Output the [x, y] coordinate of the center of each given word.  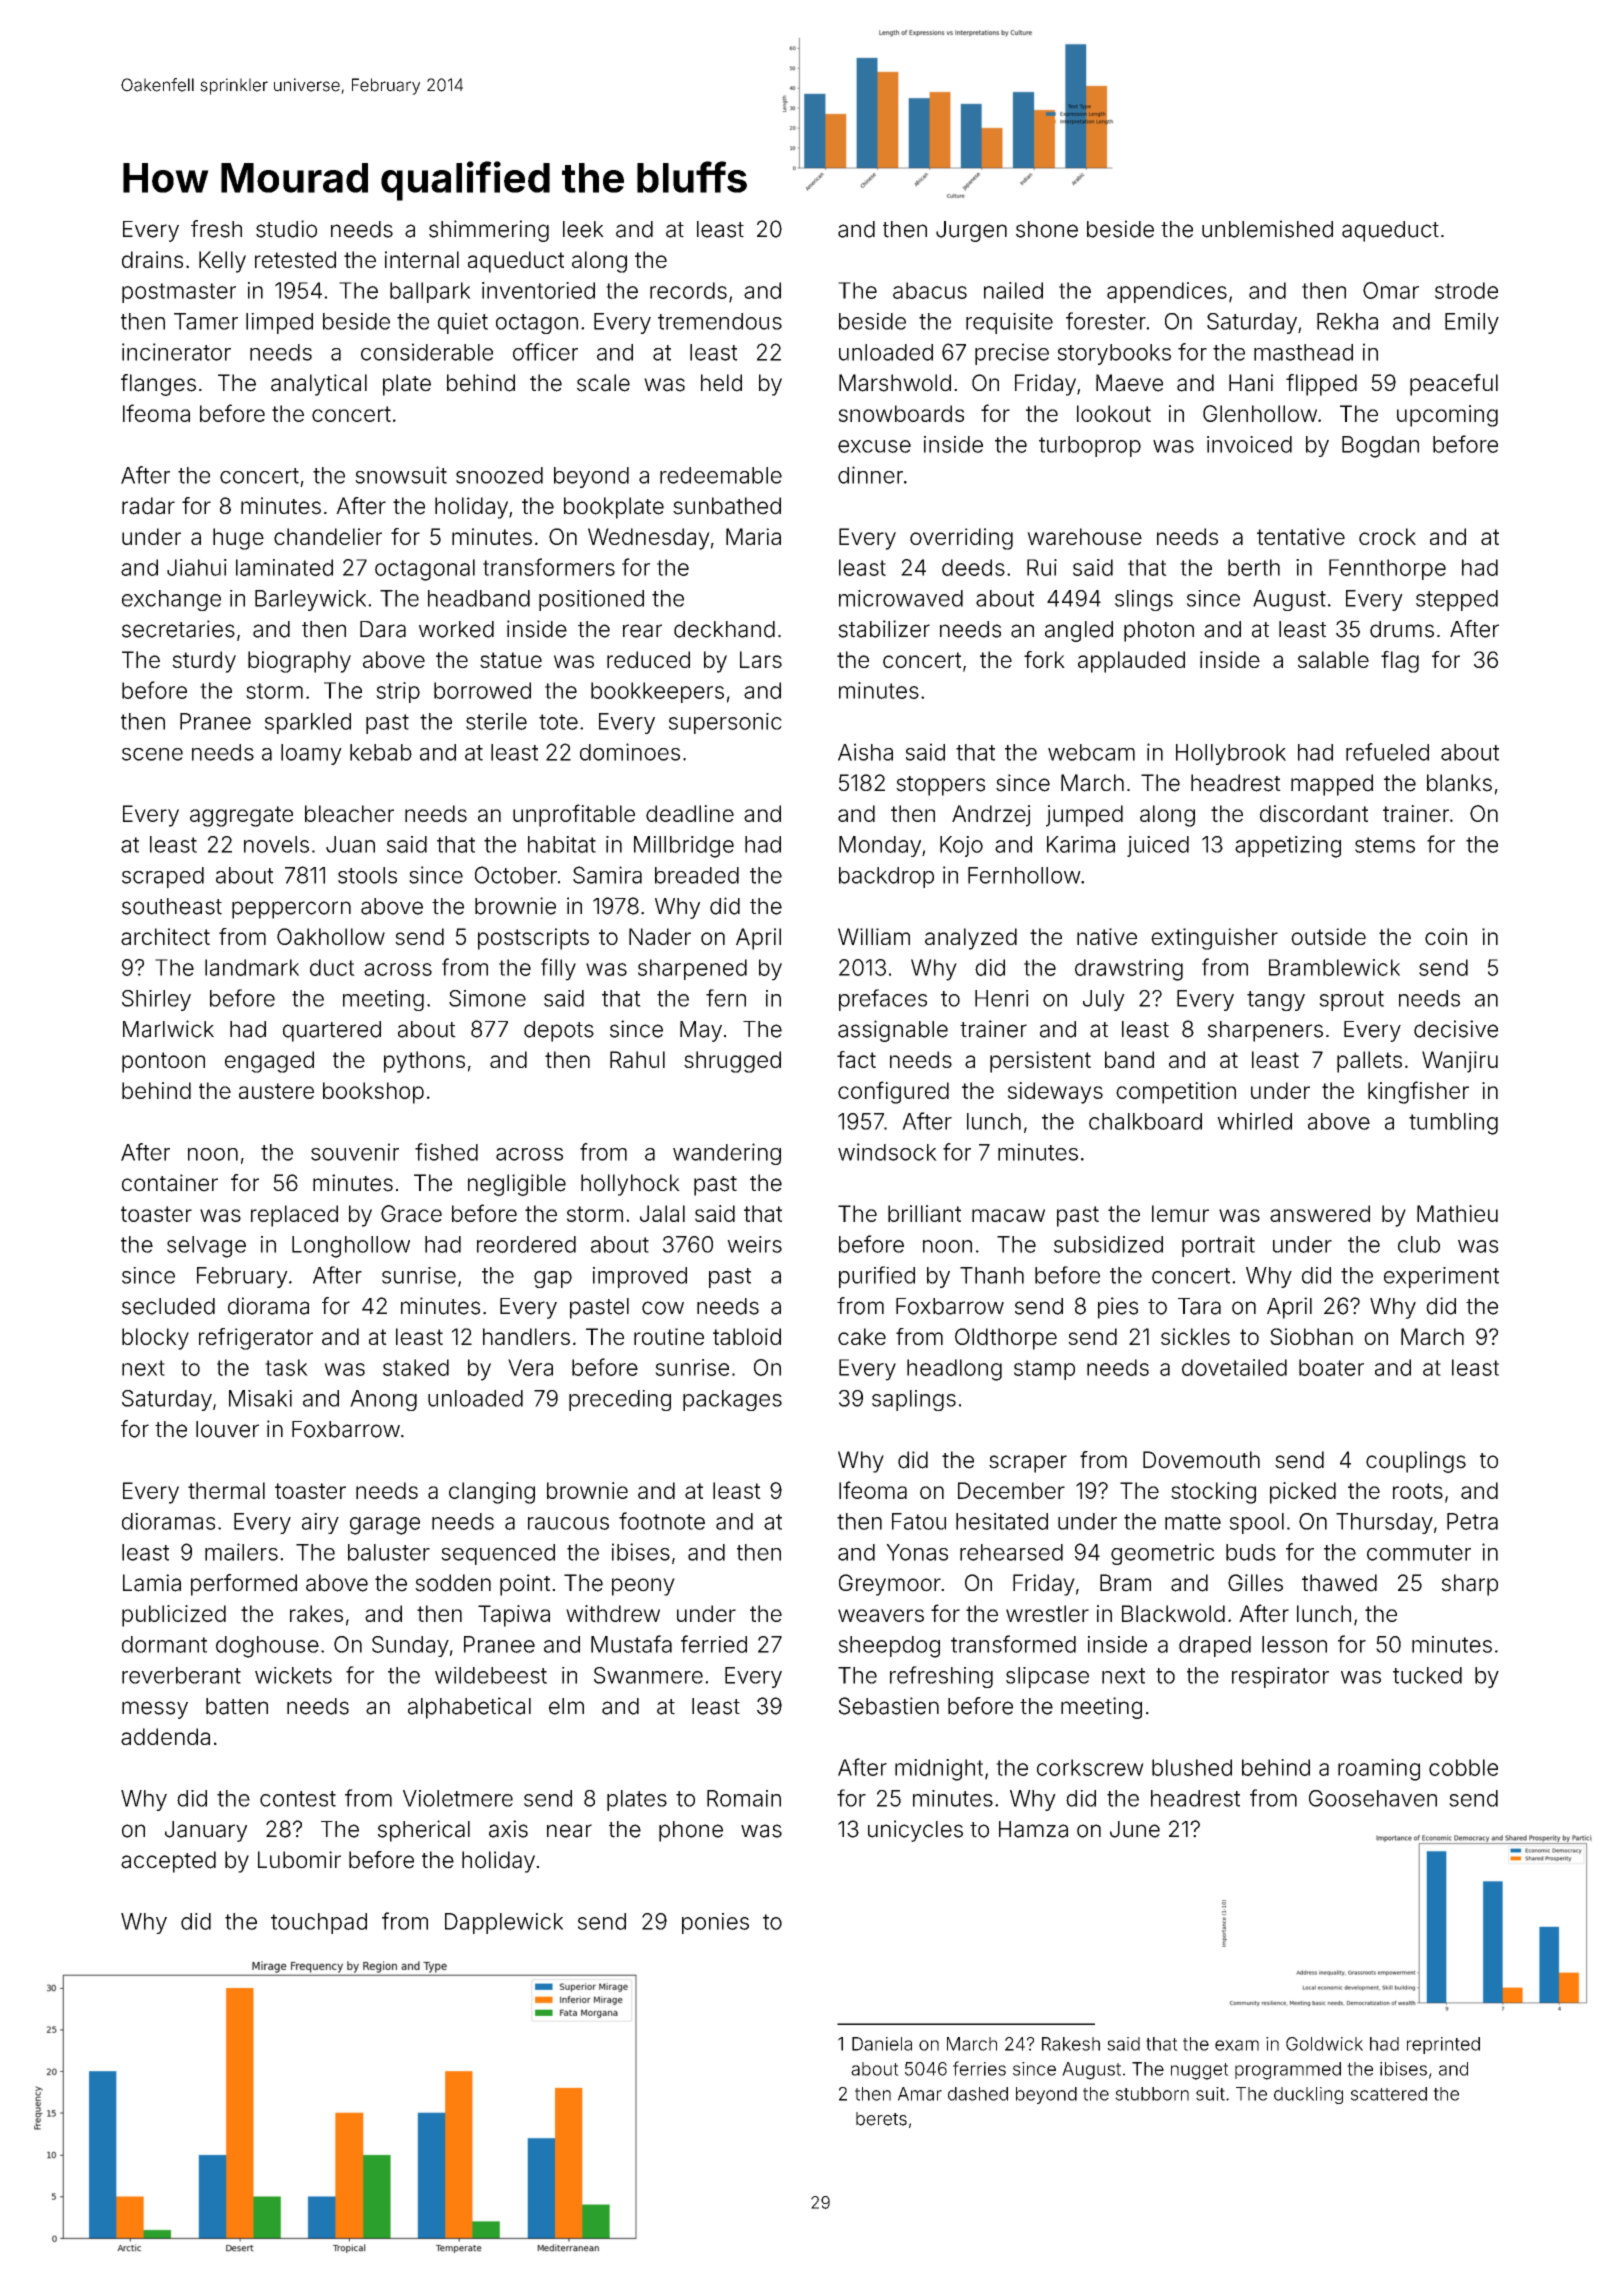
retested [295, 259]
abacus [930, 290]
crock [1387, 536]
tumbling [1453, 1124]
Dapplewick [504, 1923]
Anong [383, 1400]
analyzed [971, 939]
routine [669, 1336]
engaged [269, 1062]
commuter [1419, 1553]
